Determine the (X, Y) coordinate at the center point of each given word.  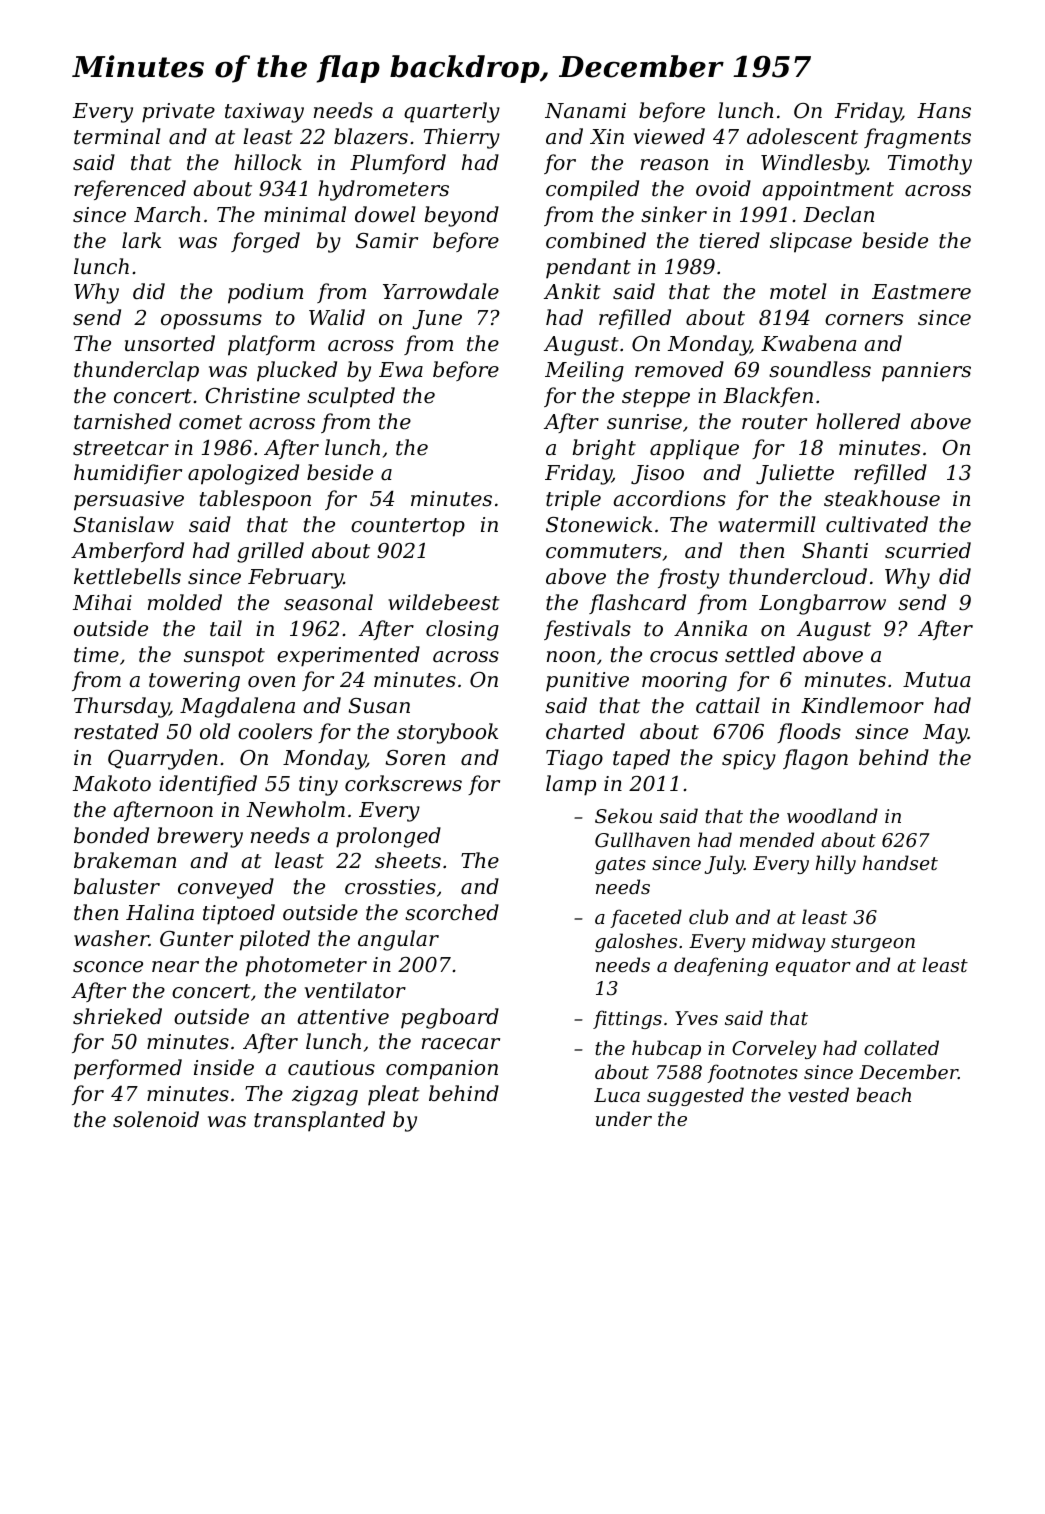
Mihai (102, 602)
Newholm (295, 809)
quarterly (452, 112)
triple (573, 500)
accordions (669, 498)
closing (462, 630)
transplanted (319, 1121)
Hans (944, 111)
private (178, 113)
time (96, 655)
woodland (832, 815)
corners (864, 320)
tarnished (122, 421)
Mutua (936, 680)
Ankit (572, 291)
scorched (452, 912)
